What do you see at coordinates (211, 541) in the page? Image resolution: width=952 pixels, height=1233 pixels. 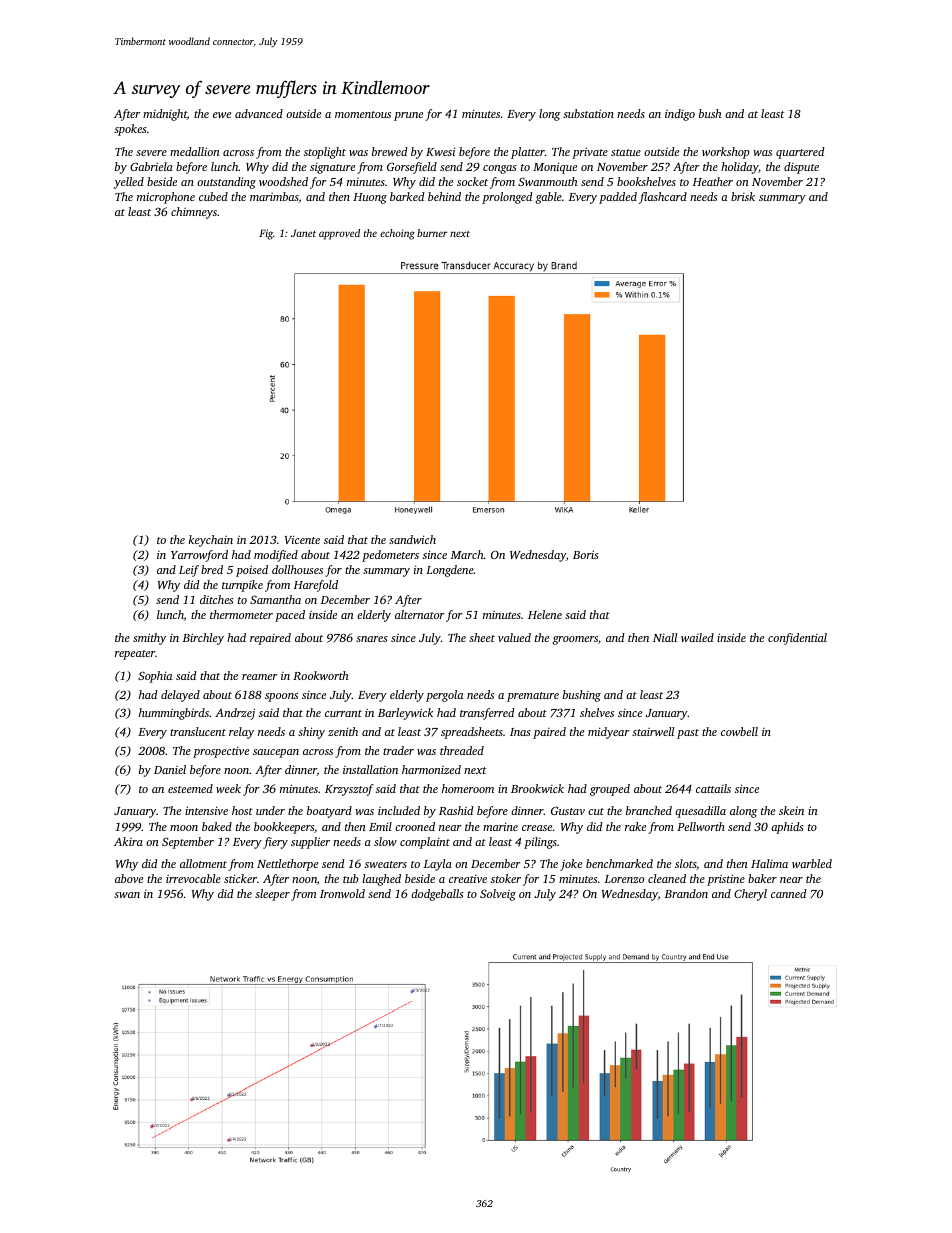 I see `keychain` at bounding box center [211, 541].
